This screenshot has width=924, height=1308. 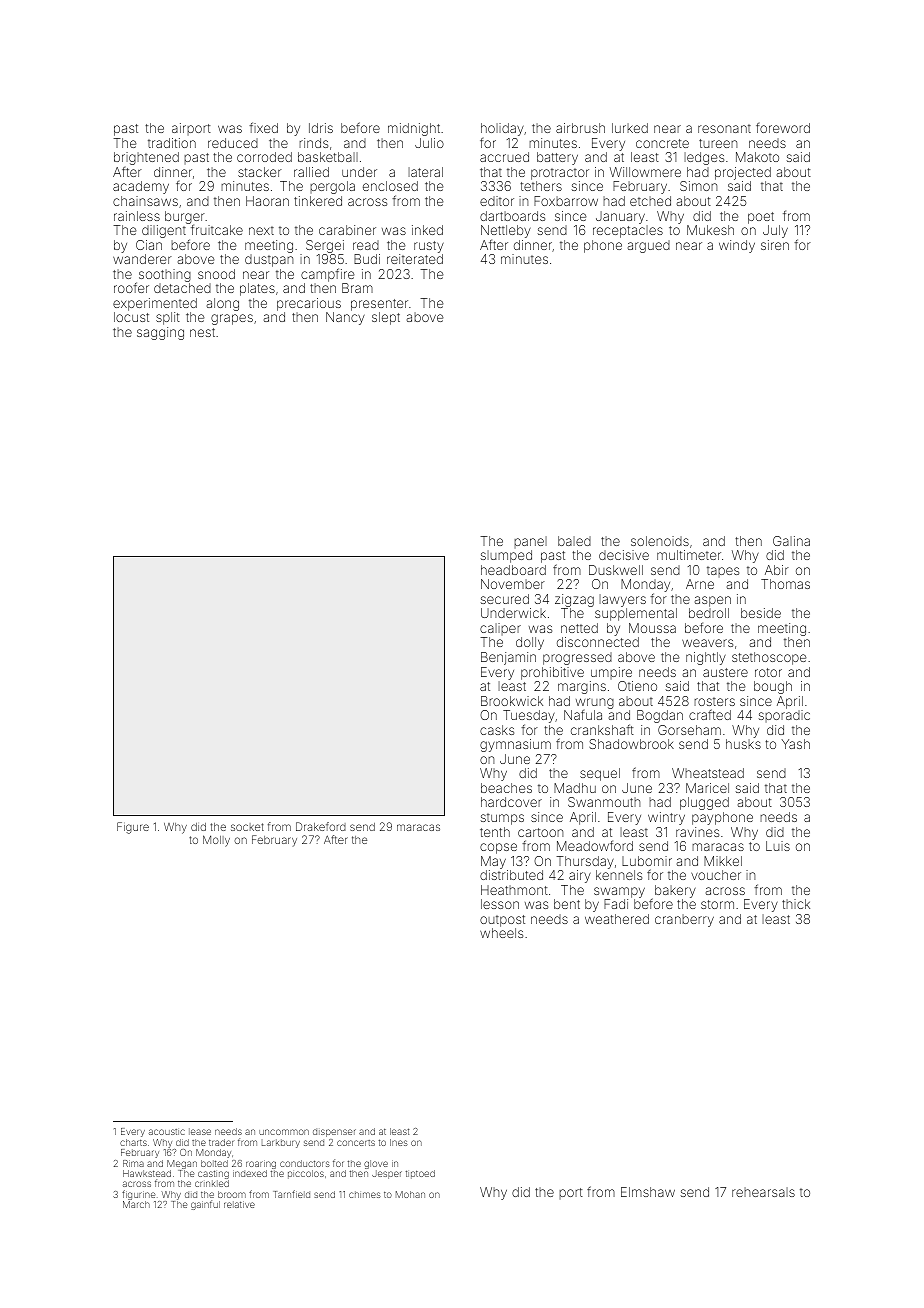 I want to click on resonant, so click(x=724, y=128).
